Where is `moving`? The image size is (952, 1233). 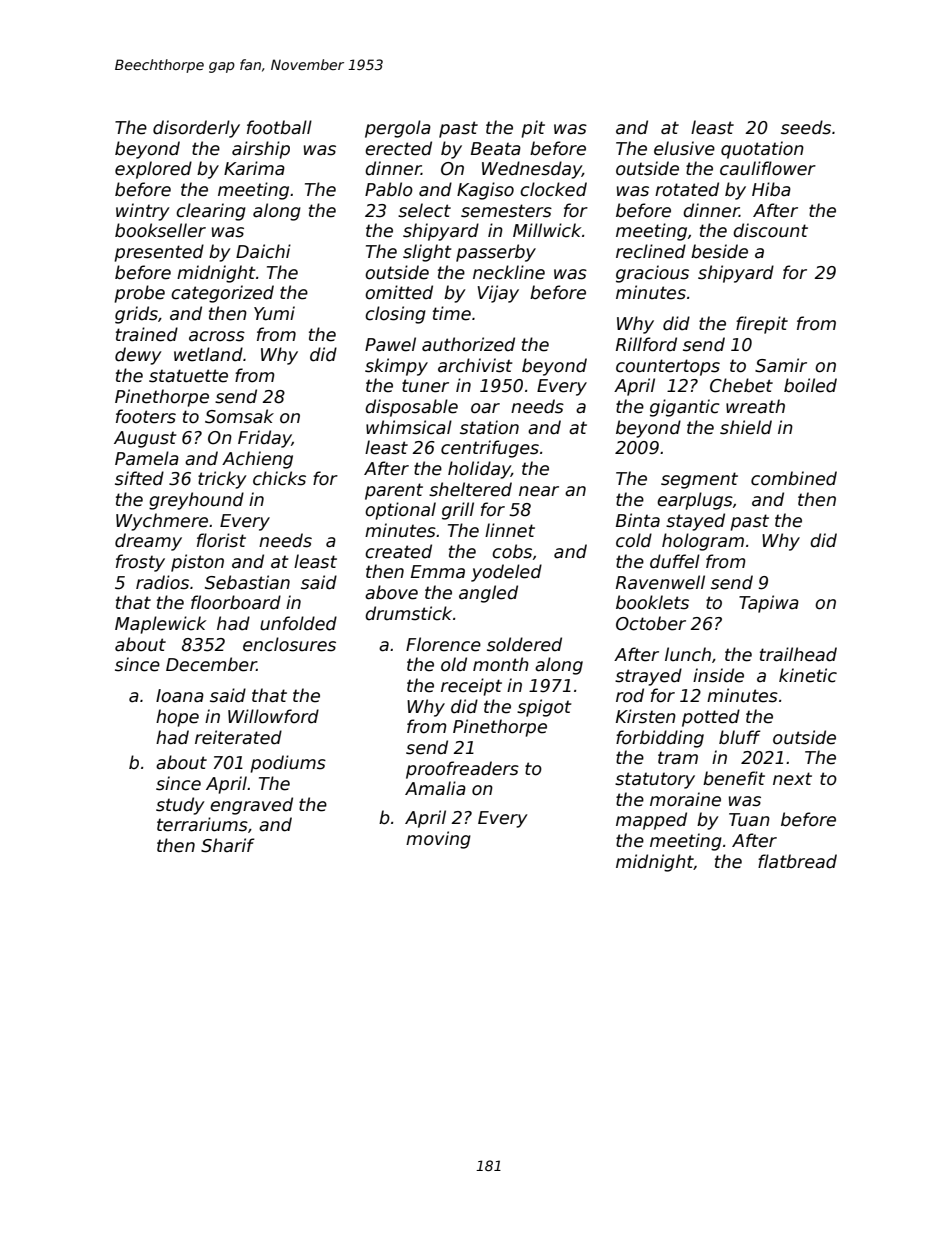
moving is located at coordinates (438, 840).
